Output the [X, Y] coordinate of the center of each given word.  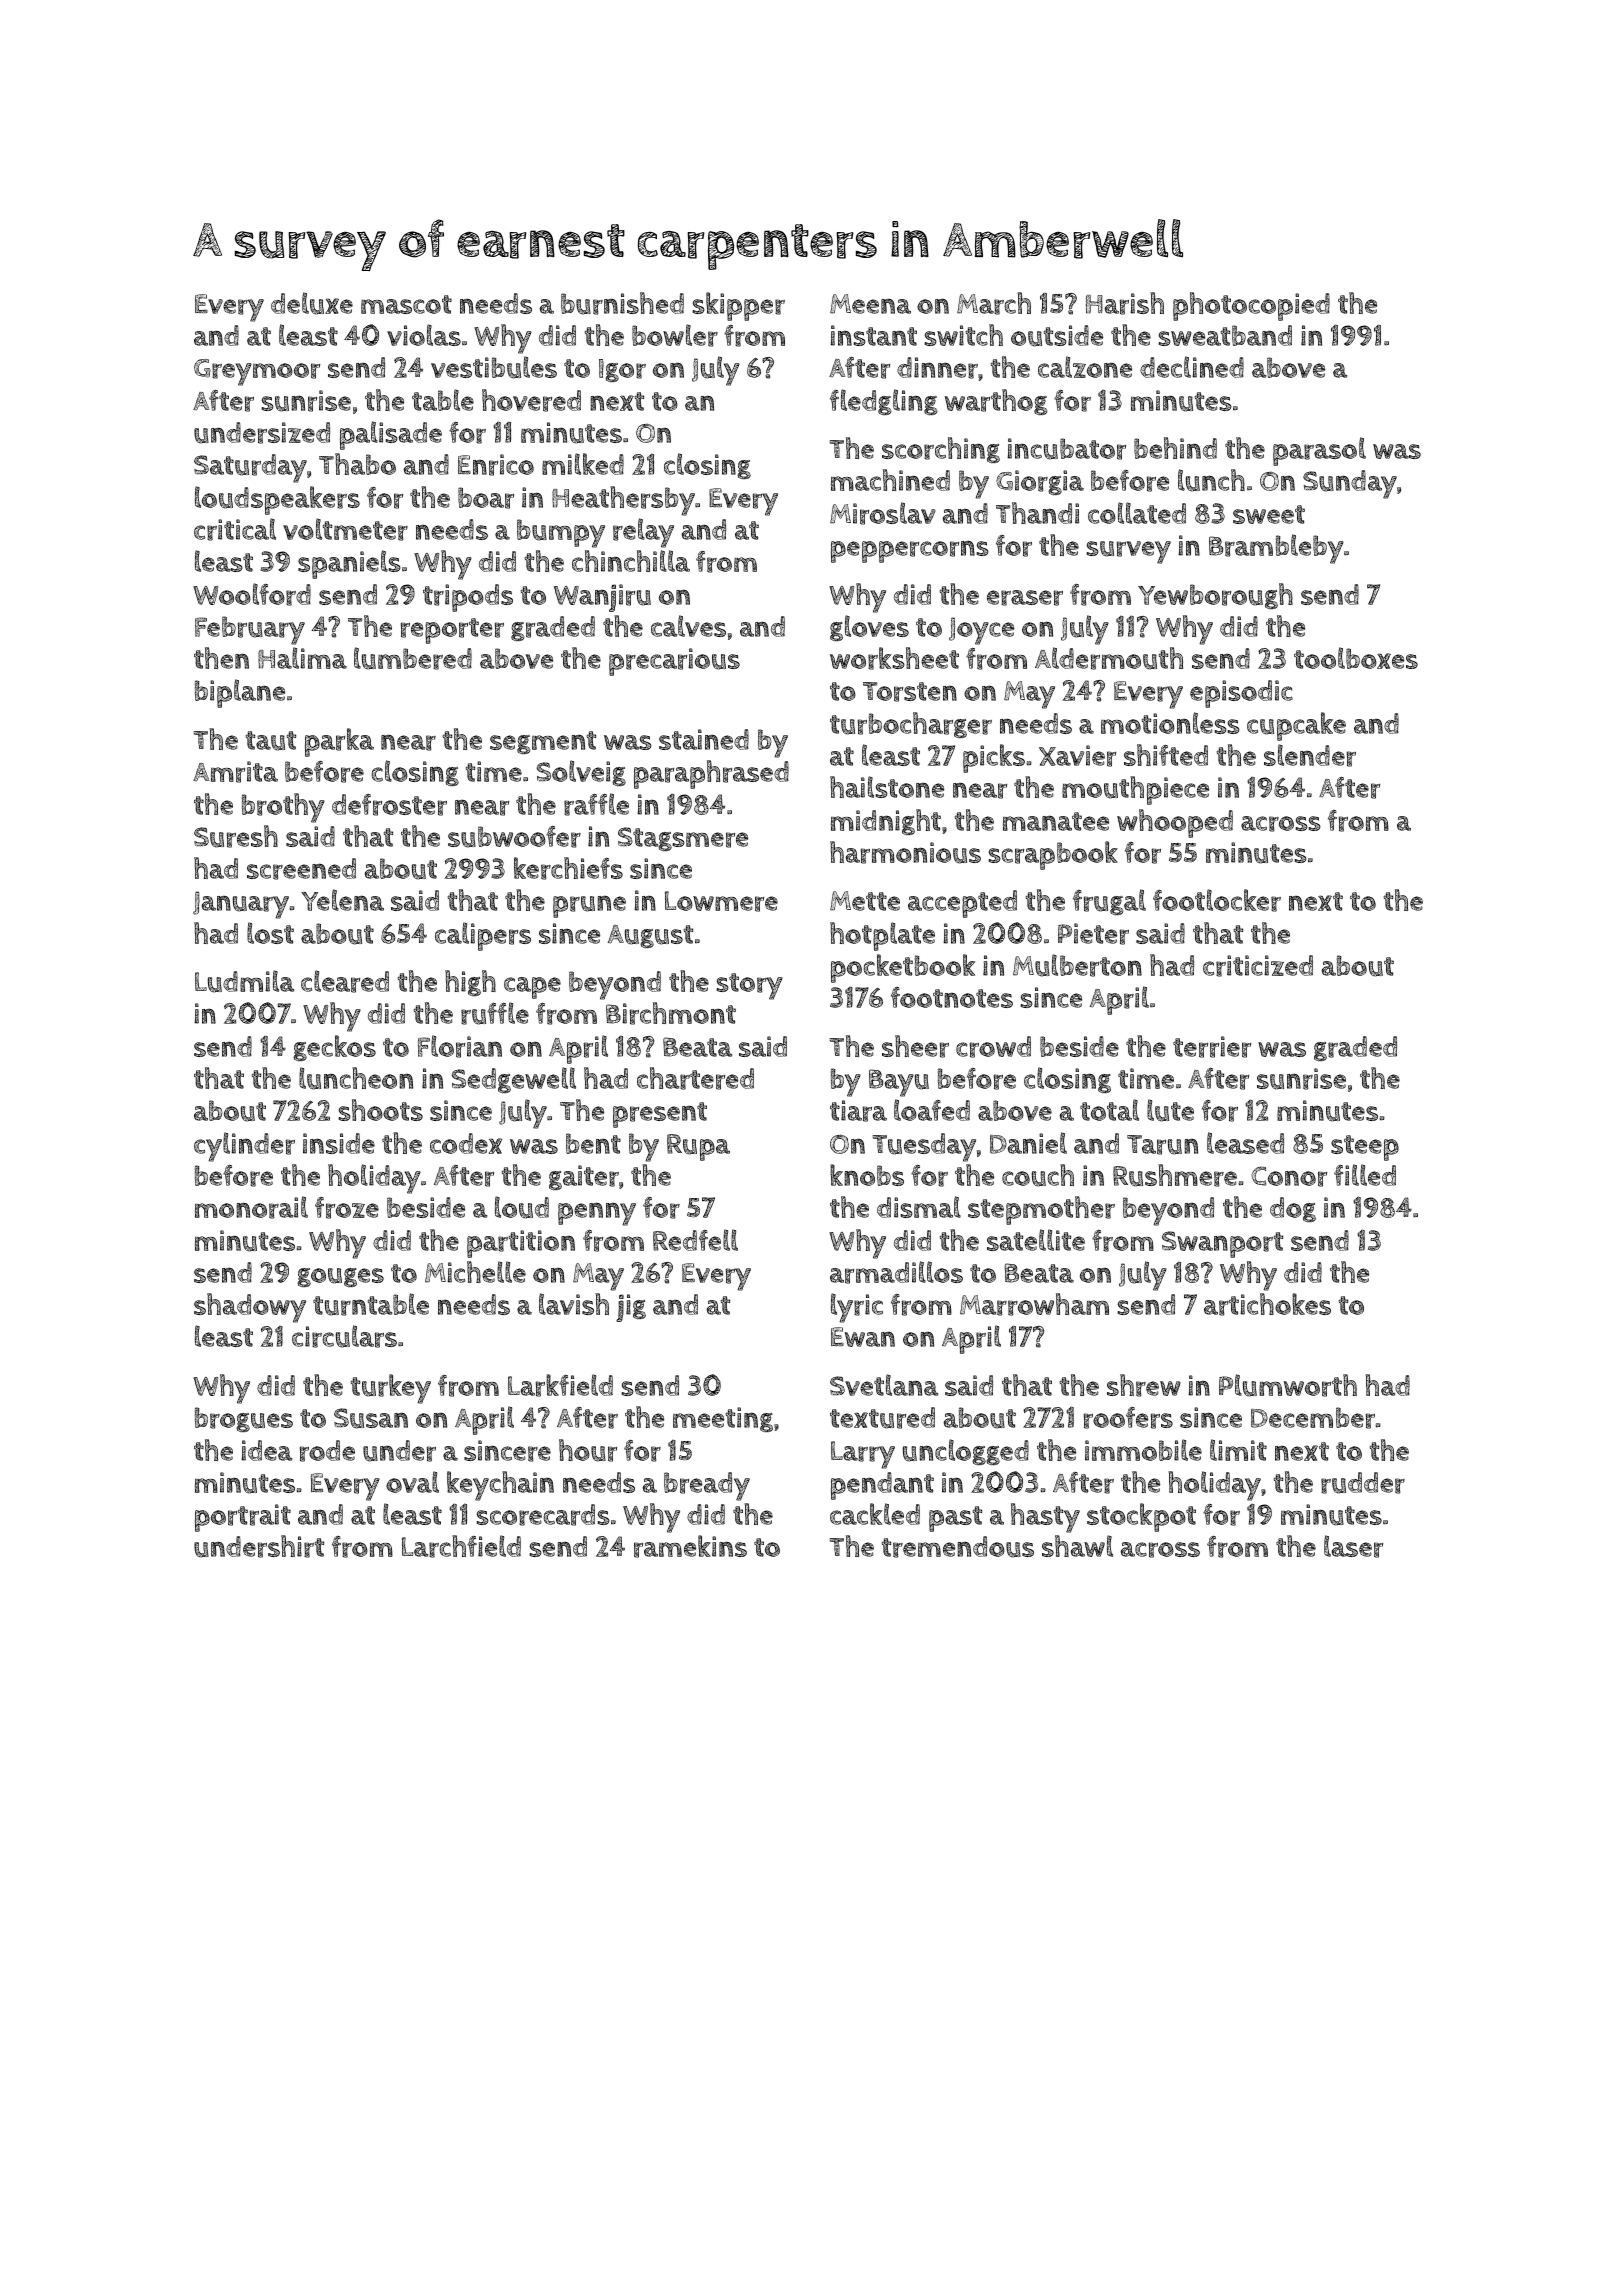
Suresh [236, 836]
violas [424, 335]
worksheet [894, 658]
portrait [243, 1518]
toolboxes [1356, 658]
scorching [941, 450]
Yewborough [1215, 596]
